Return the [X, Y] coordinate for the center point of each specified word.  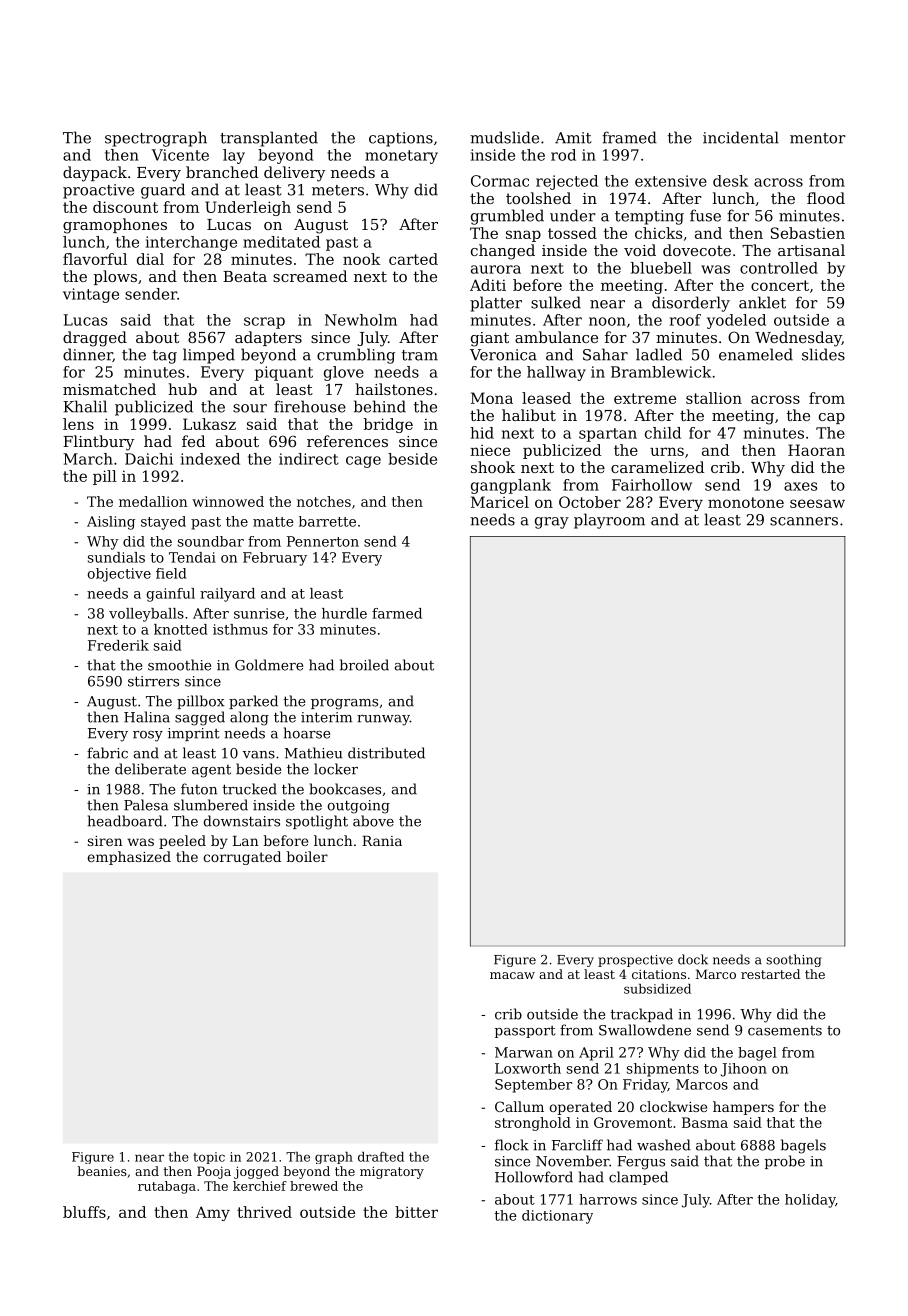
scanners [804, 521]
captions [401, 139]
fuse [705, 215]
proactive [98, 191]
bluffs [84, 1212]
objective [119, 575]
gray [552, 523]
